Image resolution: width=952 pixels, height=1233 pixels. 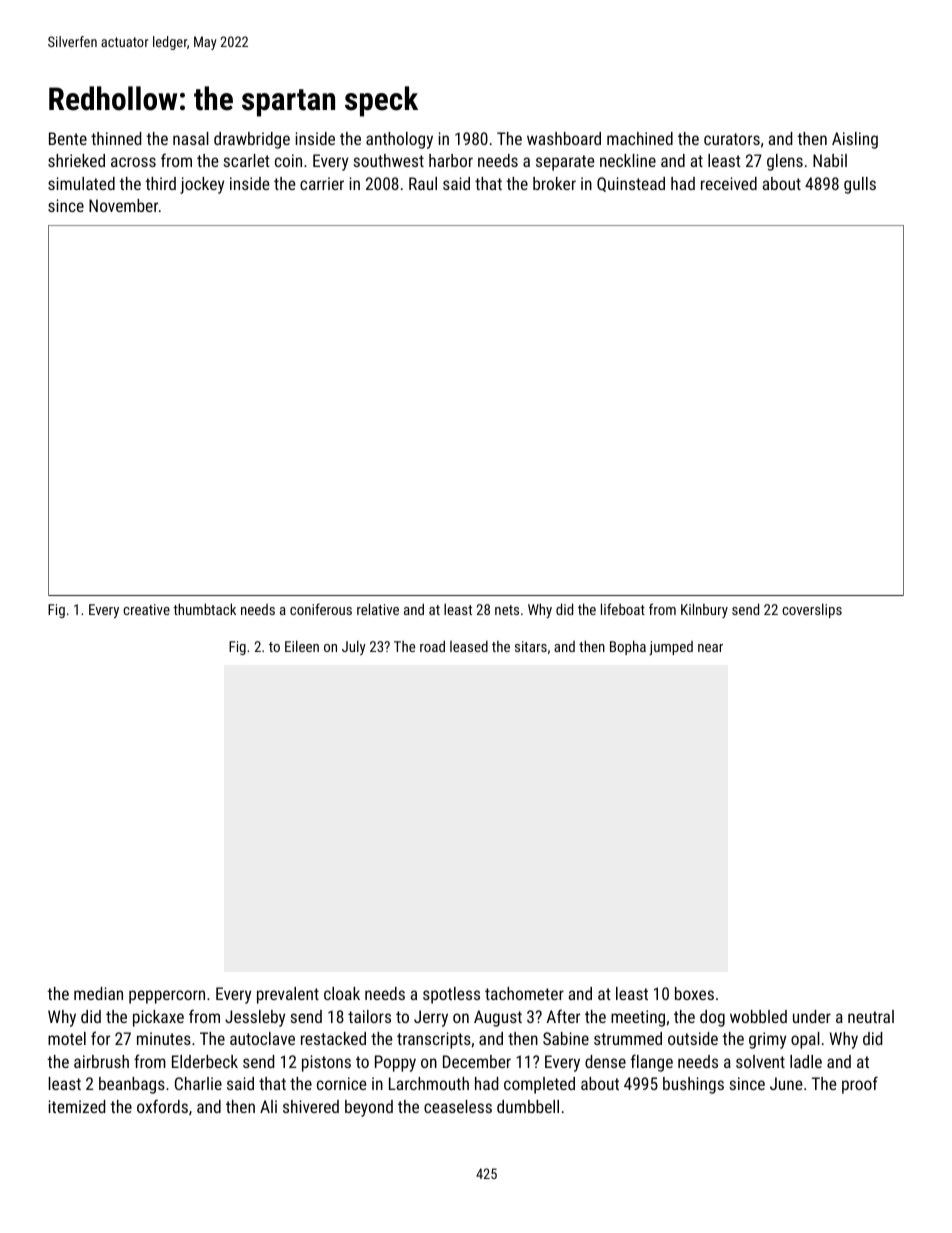 What do you see at coordinates (204, 609) in the screenshot?
I see `thumbtack` at bounding box center [204, 609].
